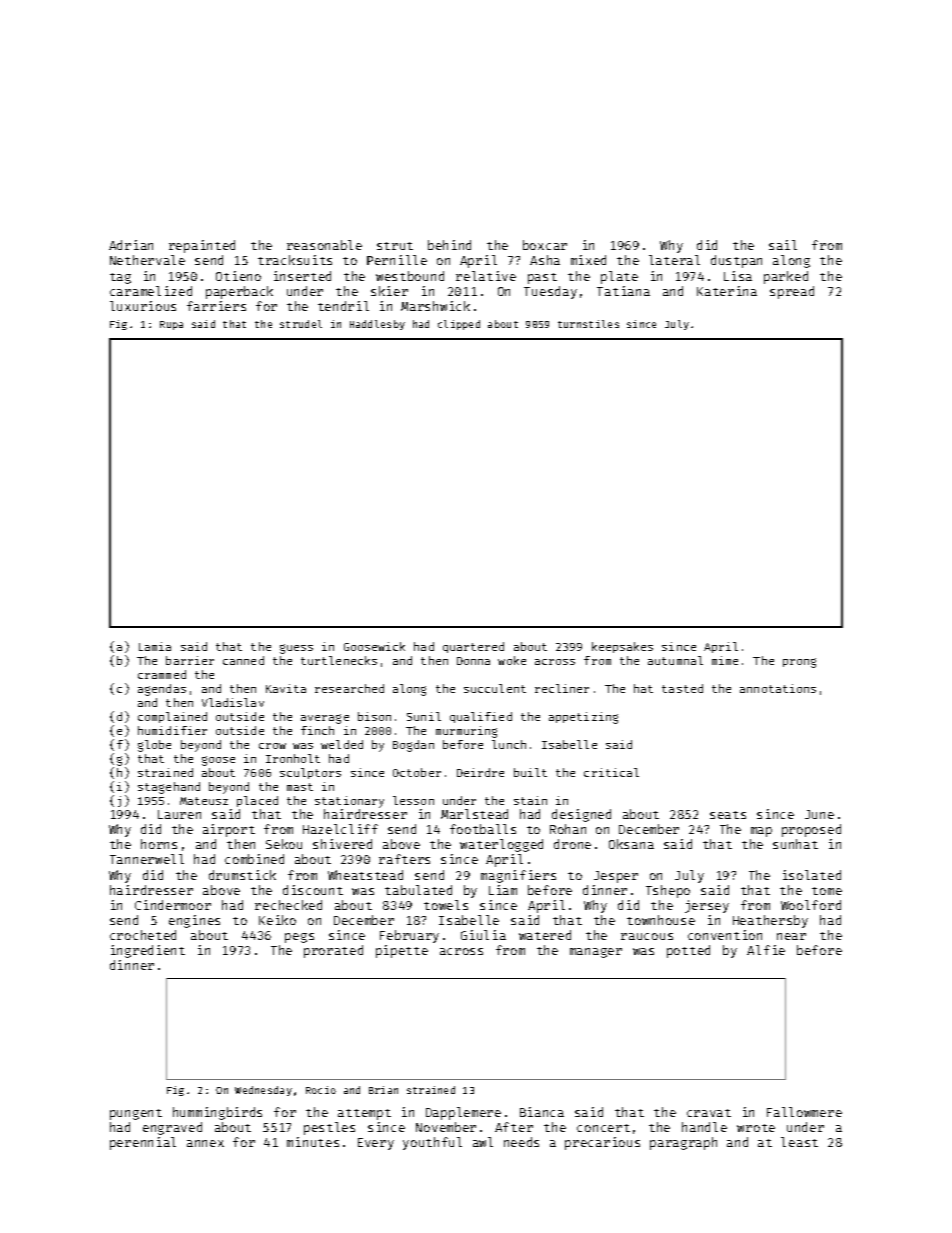  Describe the element at coordinates (459, 325) in the screenshot. I see `clipped` at that location.
